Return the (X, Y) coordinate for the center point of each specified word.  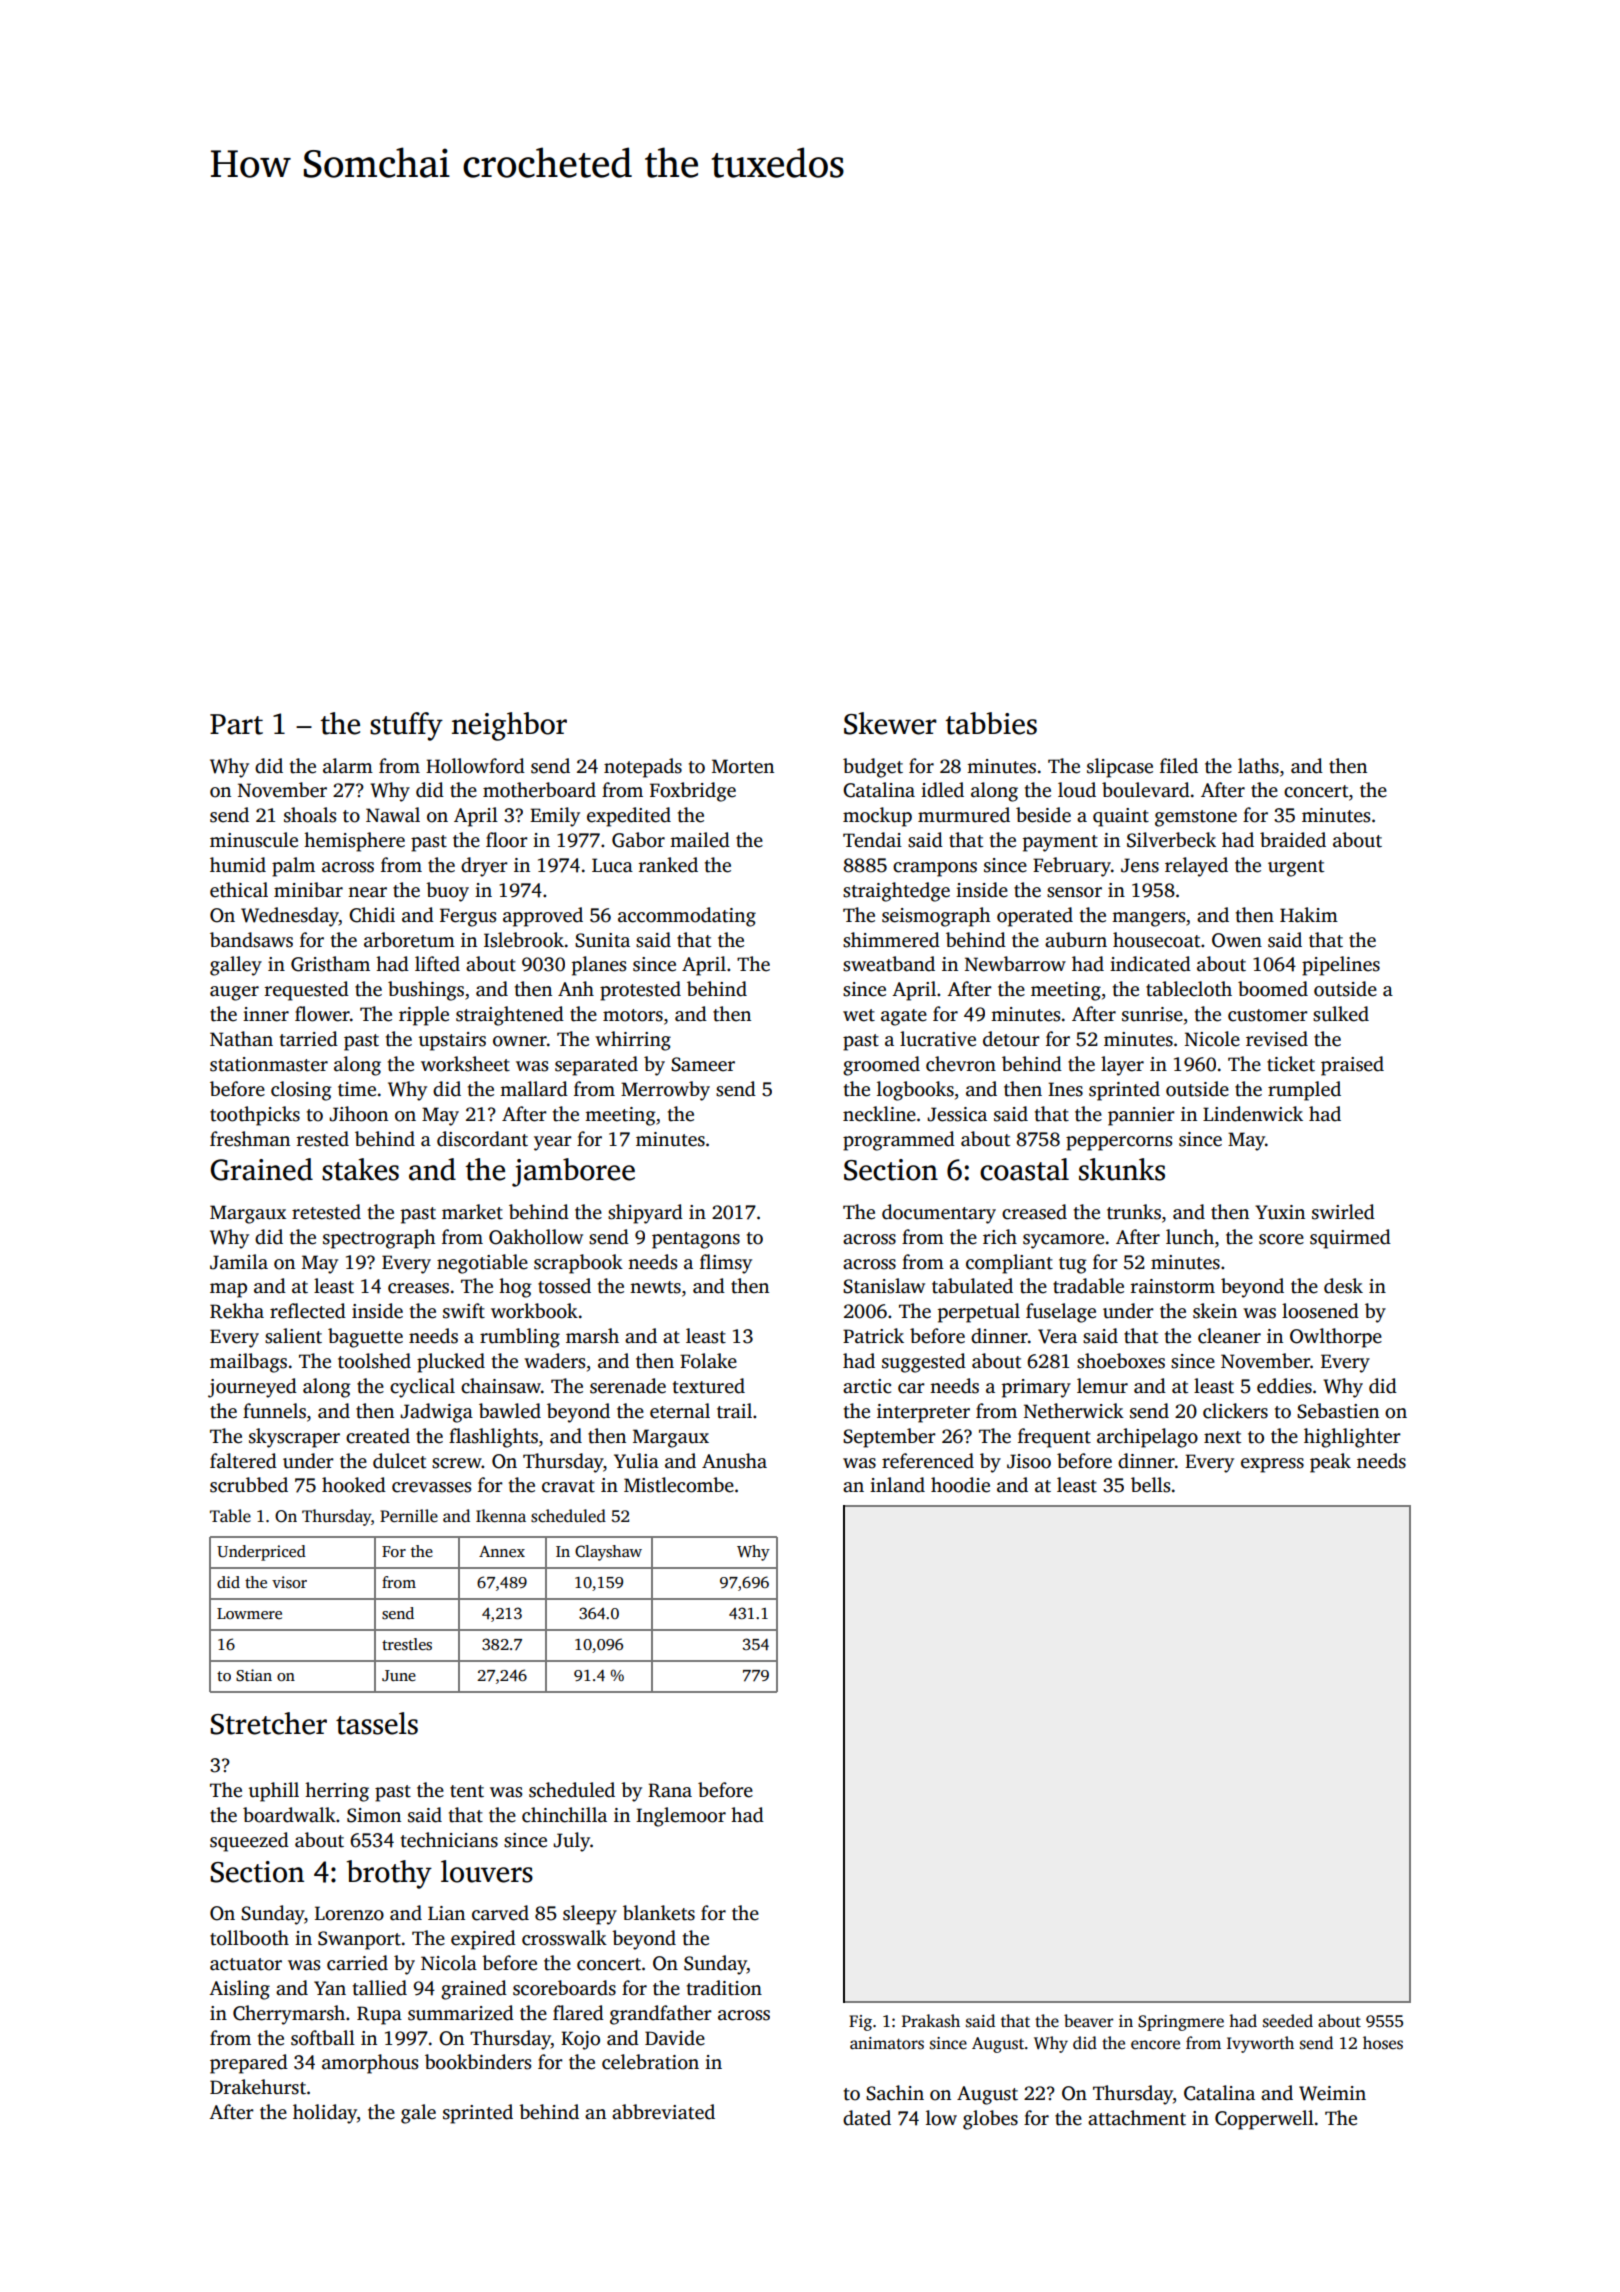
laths (1258, 766)
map (228, 1290)
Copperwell (1264, 2120)
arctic (867, 1386)
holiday (325, 2114)
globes (990, 2120)
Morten (743, 766)
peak (1330, 1463)
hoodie (960, 1485)
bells (1150, 1485)
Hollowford (475, 766)
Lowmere (249, 1613)
